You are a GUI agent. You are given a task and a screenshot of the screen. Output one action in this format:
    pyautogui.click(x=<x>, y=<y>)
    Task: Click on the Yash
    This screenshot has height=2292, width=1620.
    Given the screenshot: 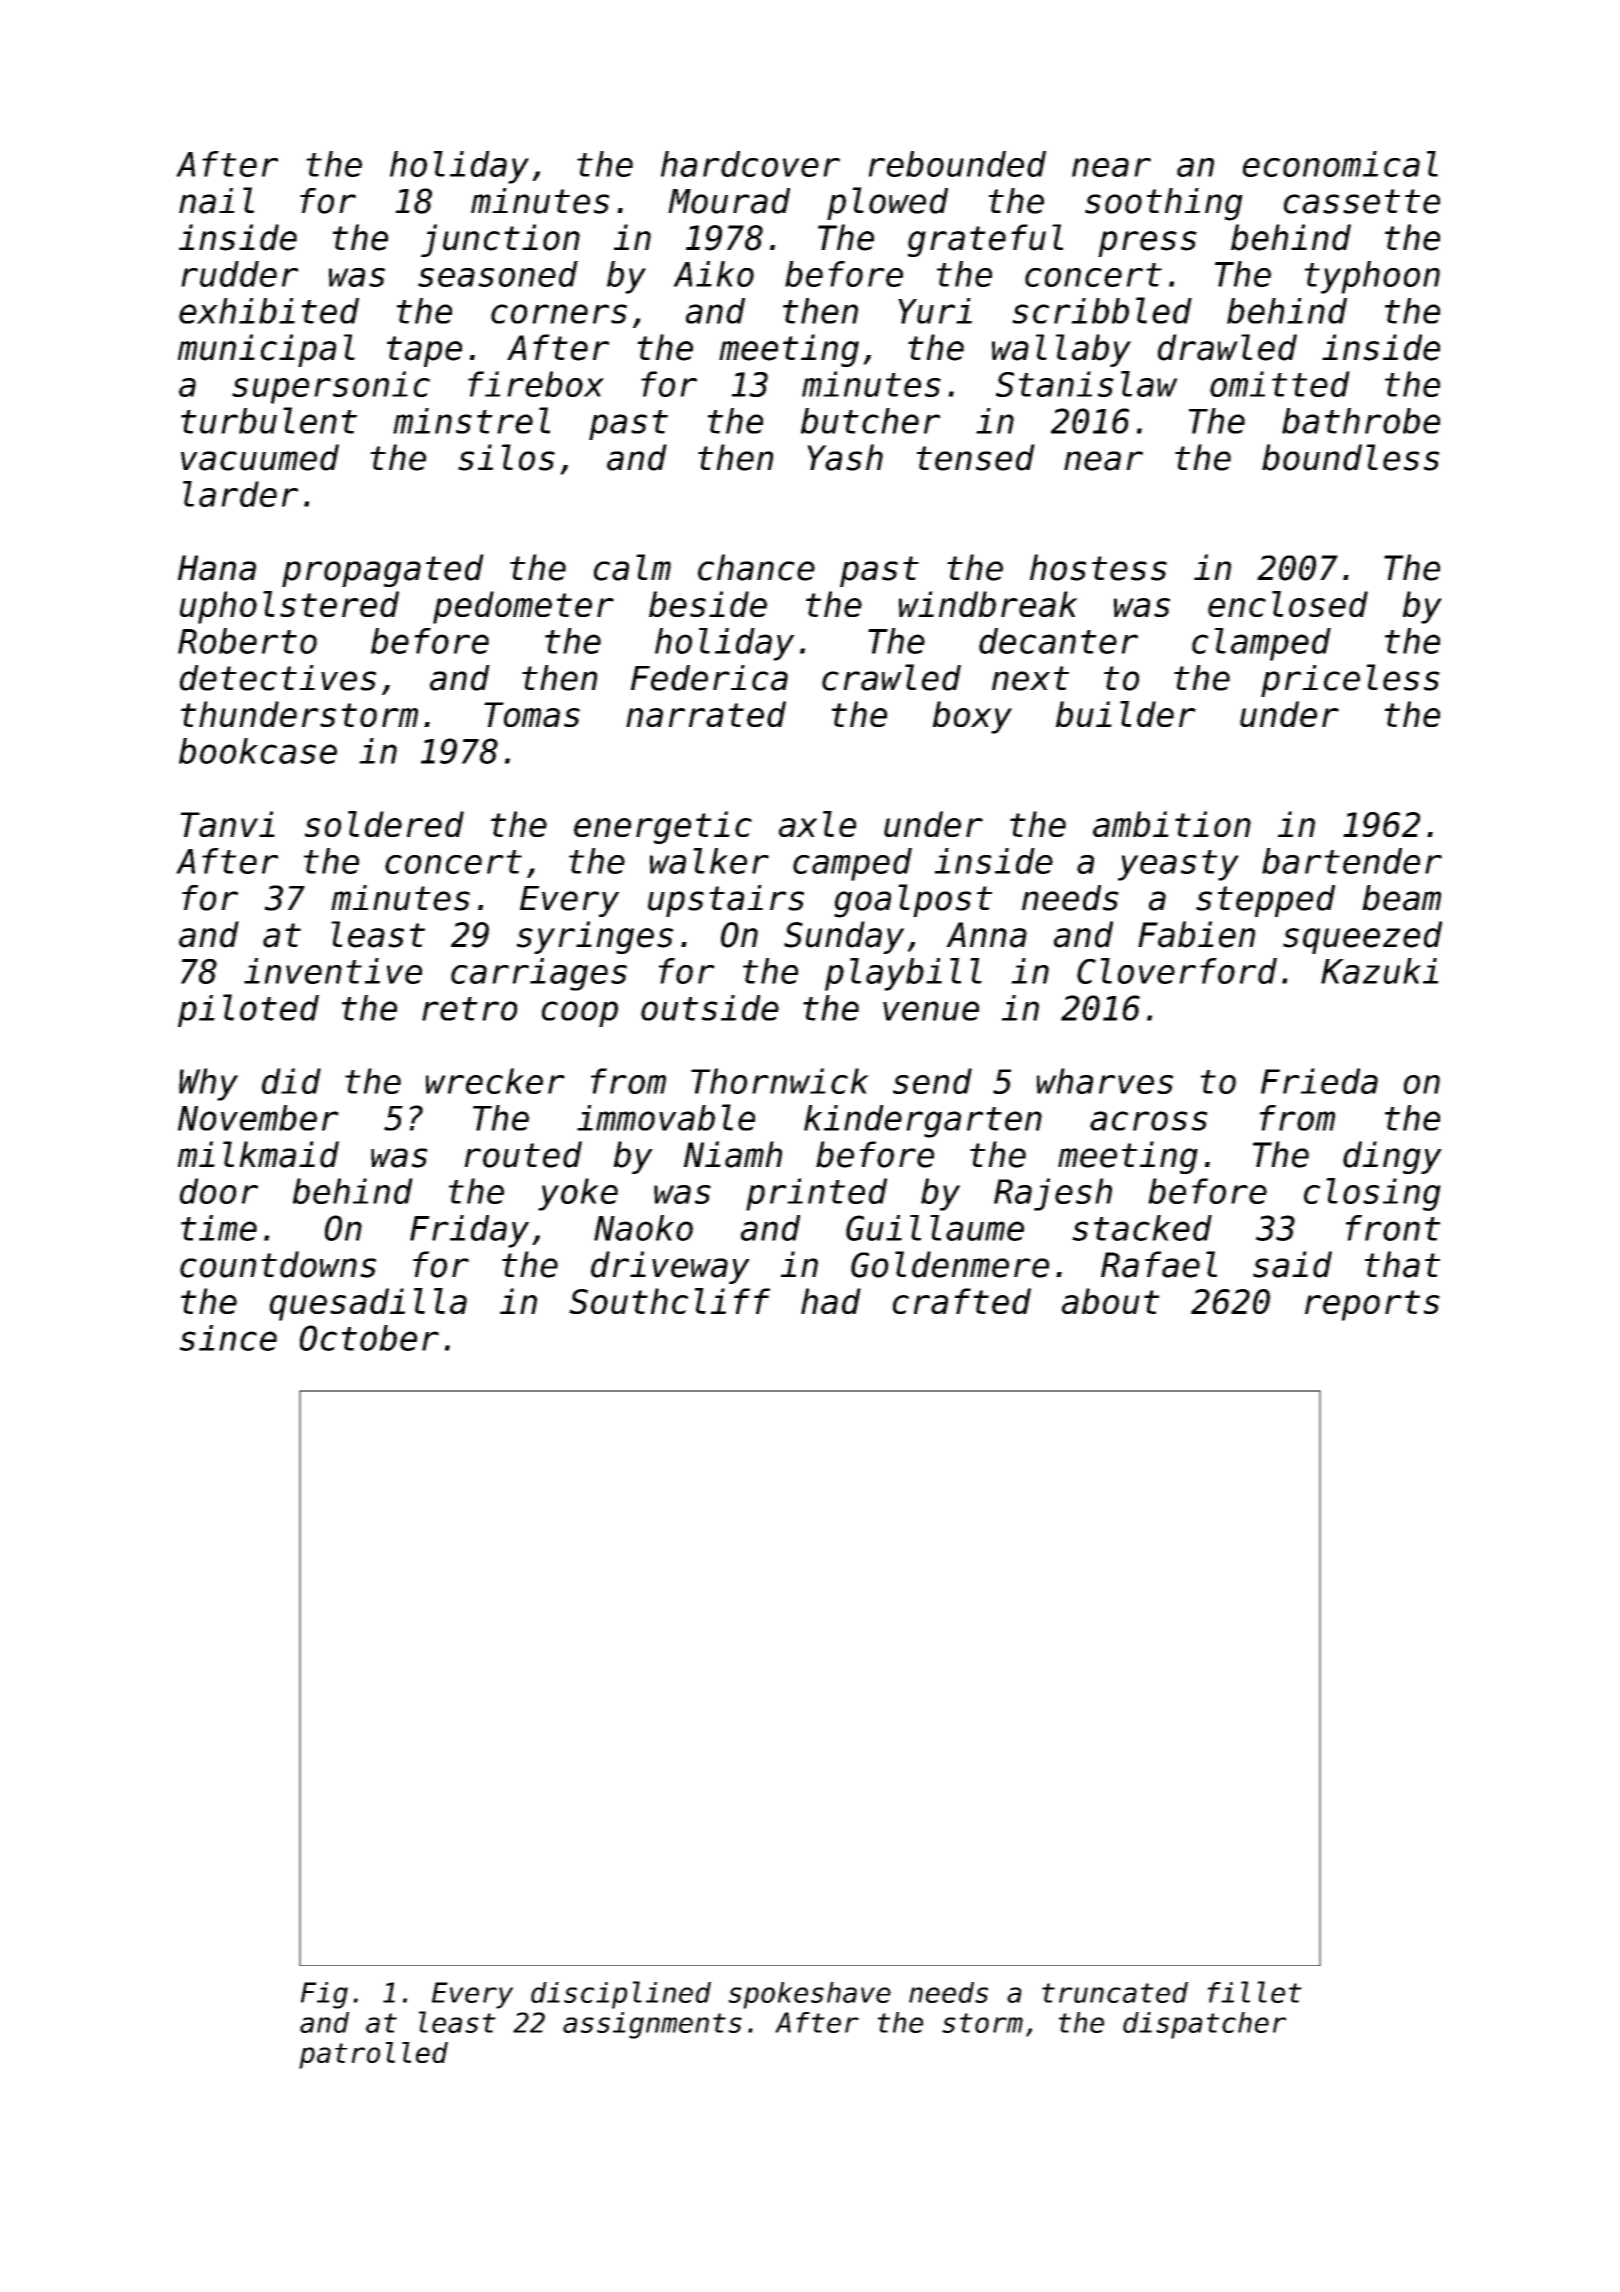 What is the action you would take?
    pyautogui.click(x=845, y=457)
